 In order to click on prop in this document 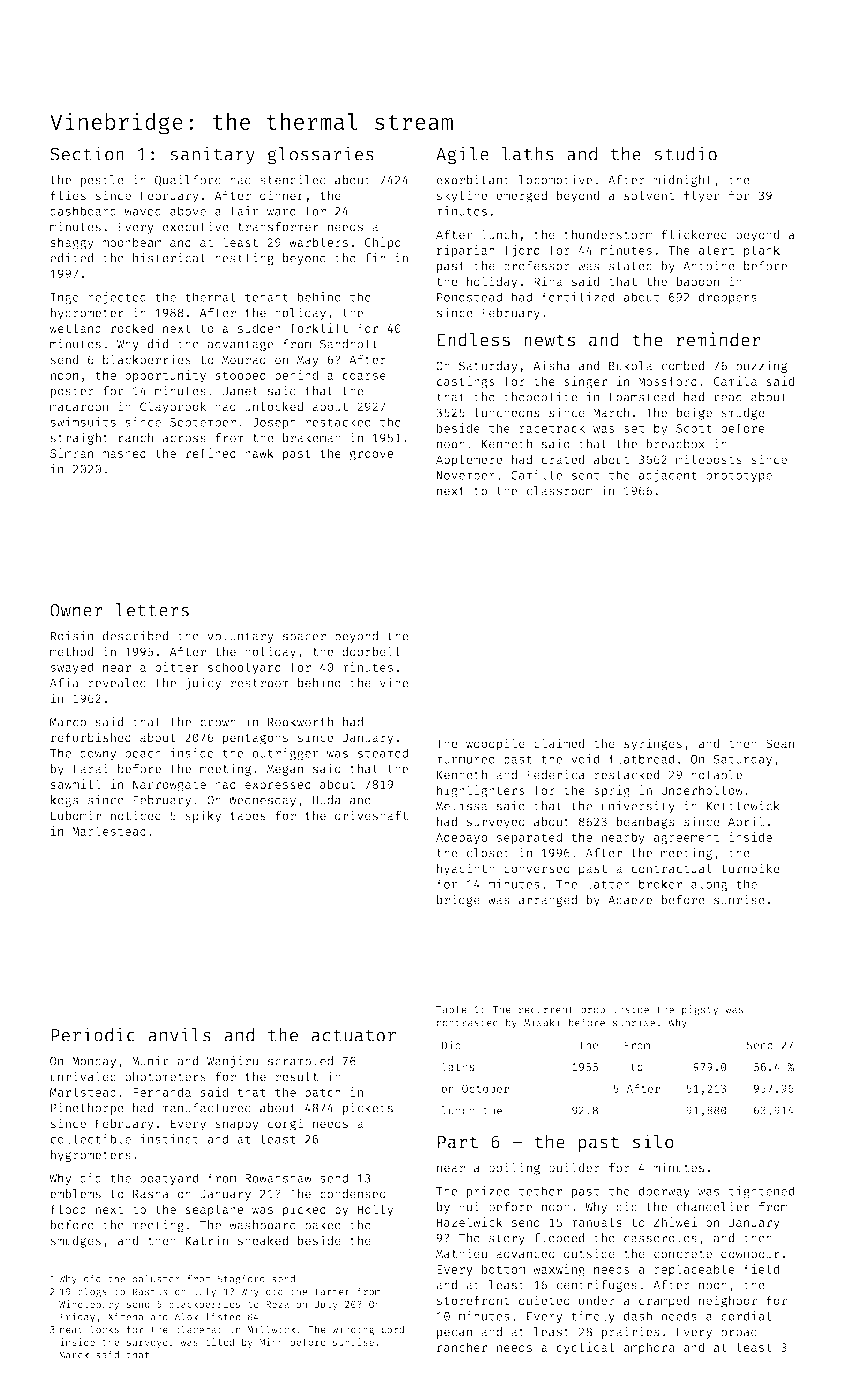, I will do `click(593, 1011)`.
